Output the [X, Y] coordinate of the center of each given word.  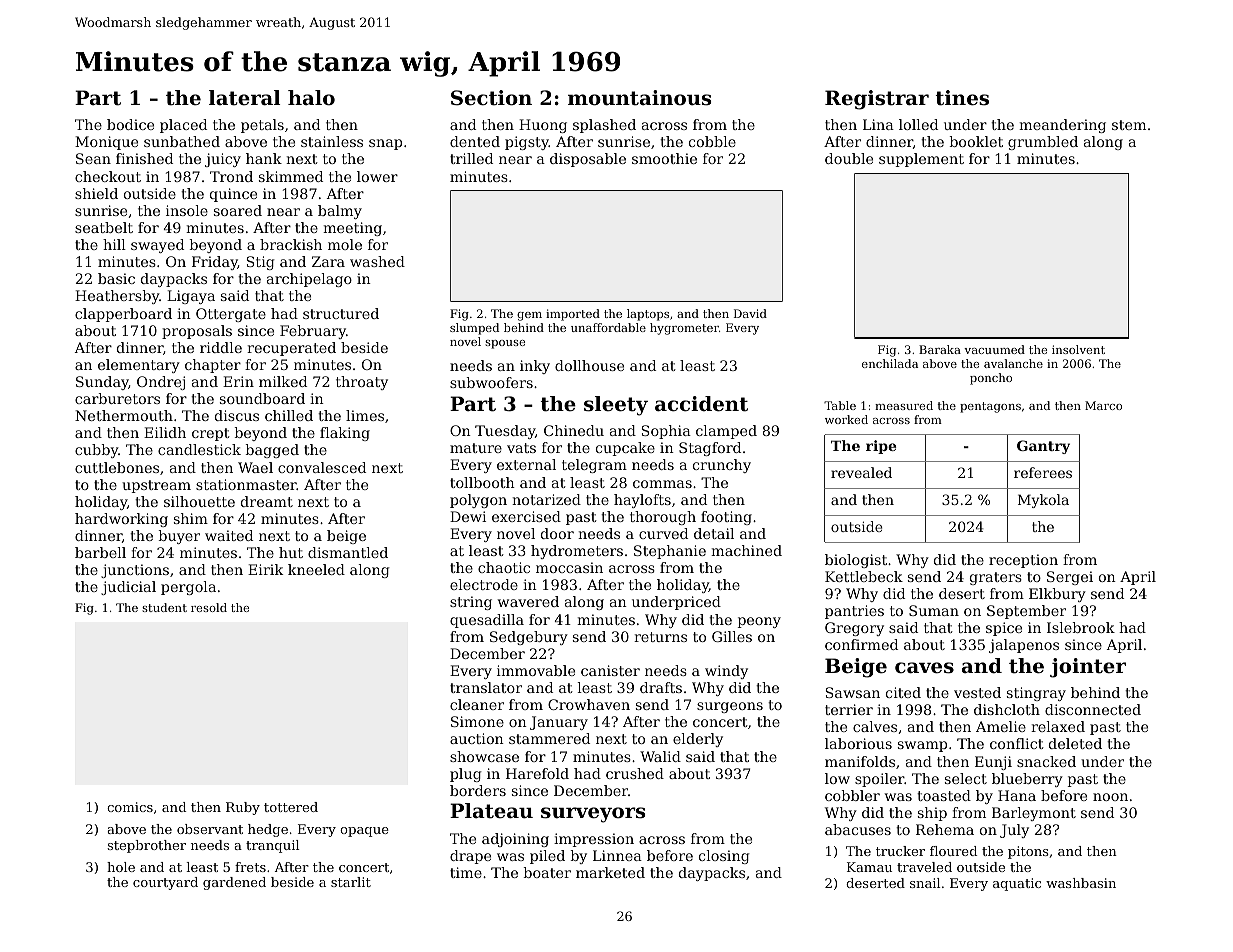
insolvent [1078, 349]
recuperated [291, 349]
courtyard [165, 883]
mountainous [639, 98]
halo [311, 98]
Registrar [877, 100]
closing [724, 857]
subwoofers [491, 382]
